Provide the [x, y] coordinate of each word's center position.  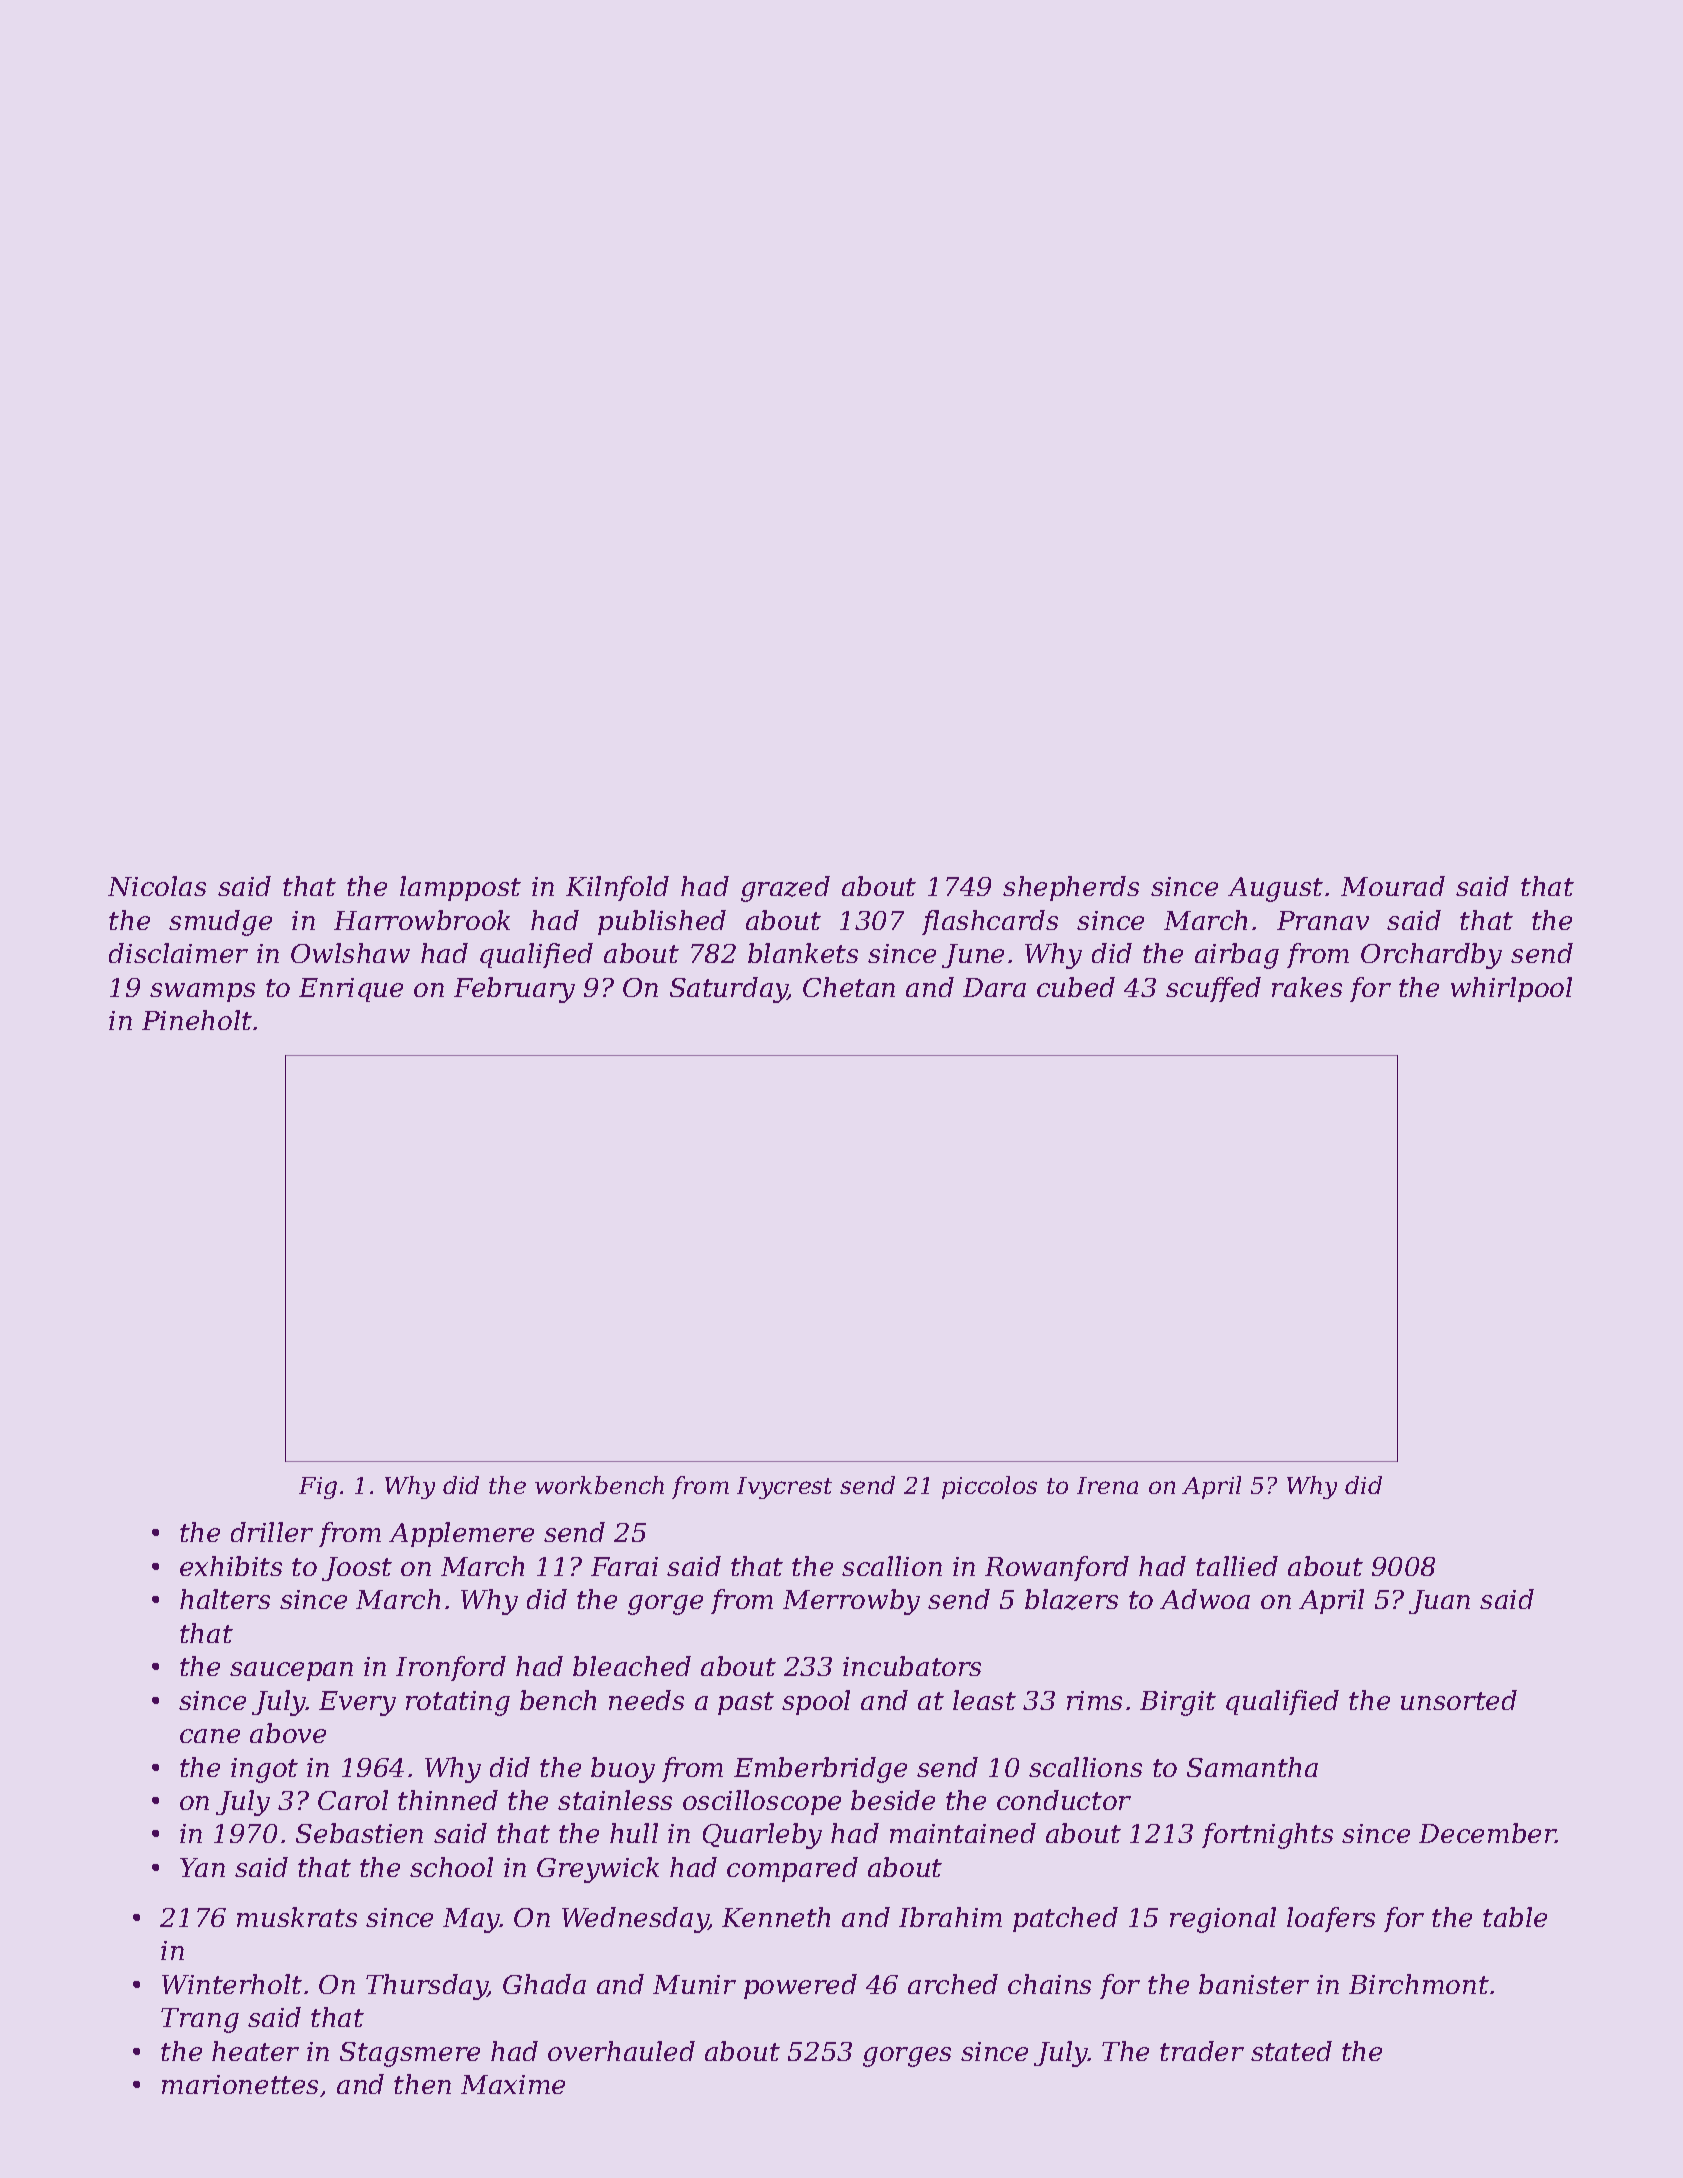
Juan [1439, 1602]
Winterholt [232, 1984]
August [1275, 889]
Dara [994, 987]
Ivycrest [784, 1488]
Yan [202, 1867]
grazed [785, 889]
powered [800, 1986]
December [1487, 1833]
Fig [318, 1488]
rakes [1307, 987]
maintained [963, 1833]
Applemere [461, 1534]
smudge [220, 923]
